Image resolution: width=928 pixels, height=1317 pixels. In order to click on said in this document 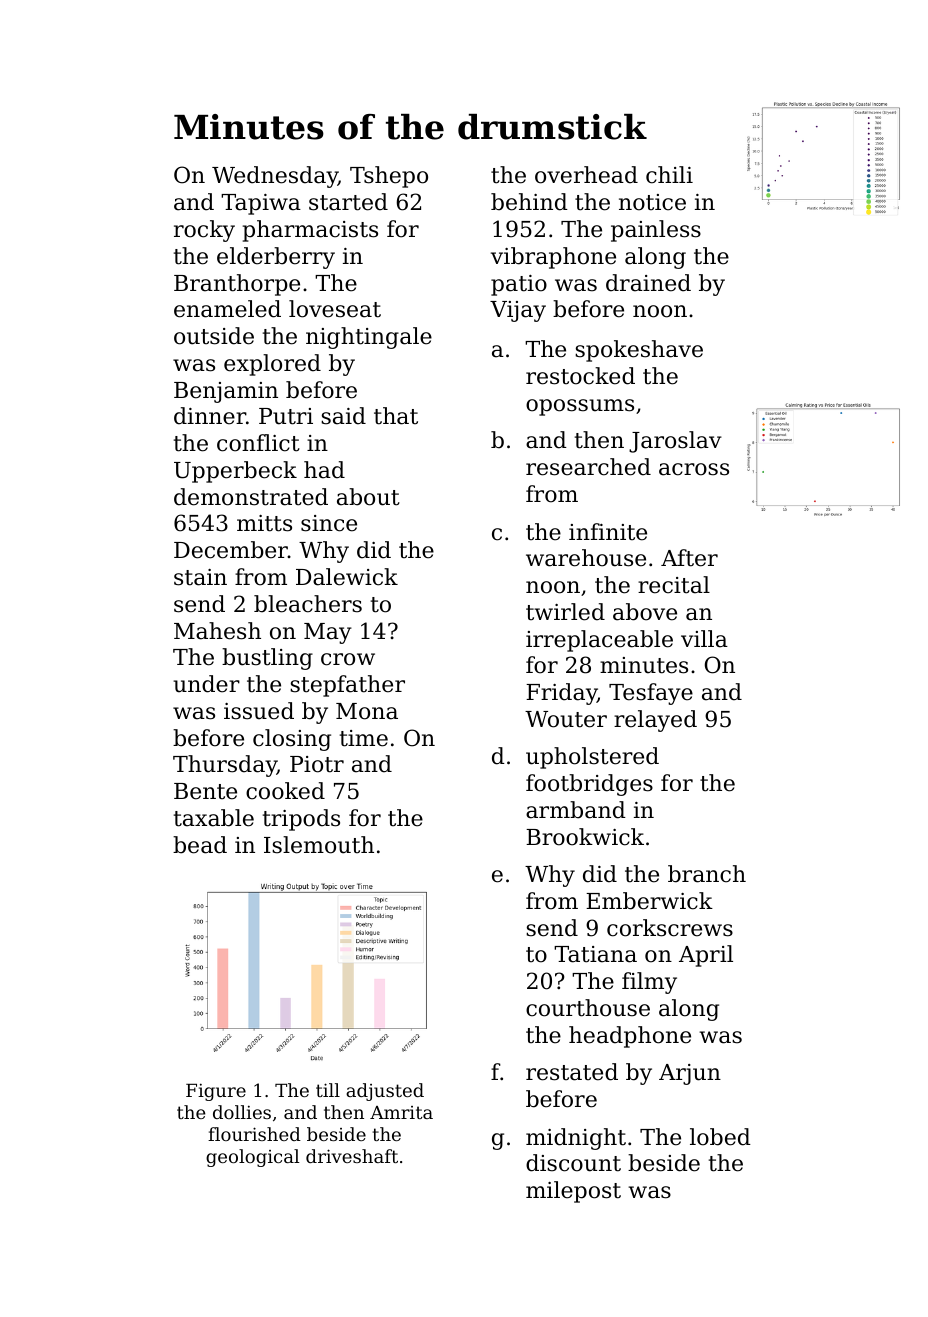, I will do `click(343, 416)`.
